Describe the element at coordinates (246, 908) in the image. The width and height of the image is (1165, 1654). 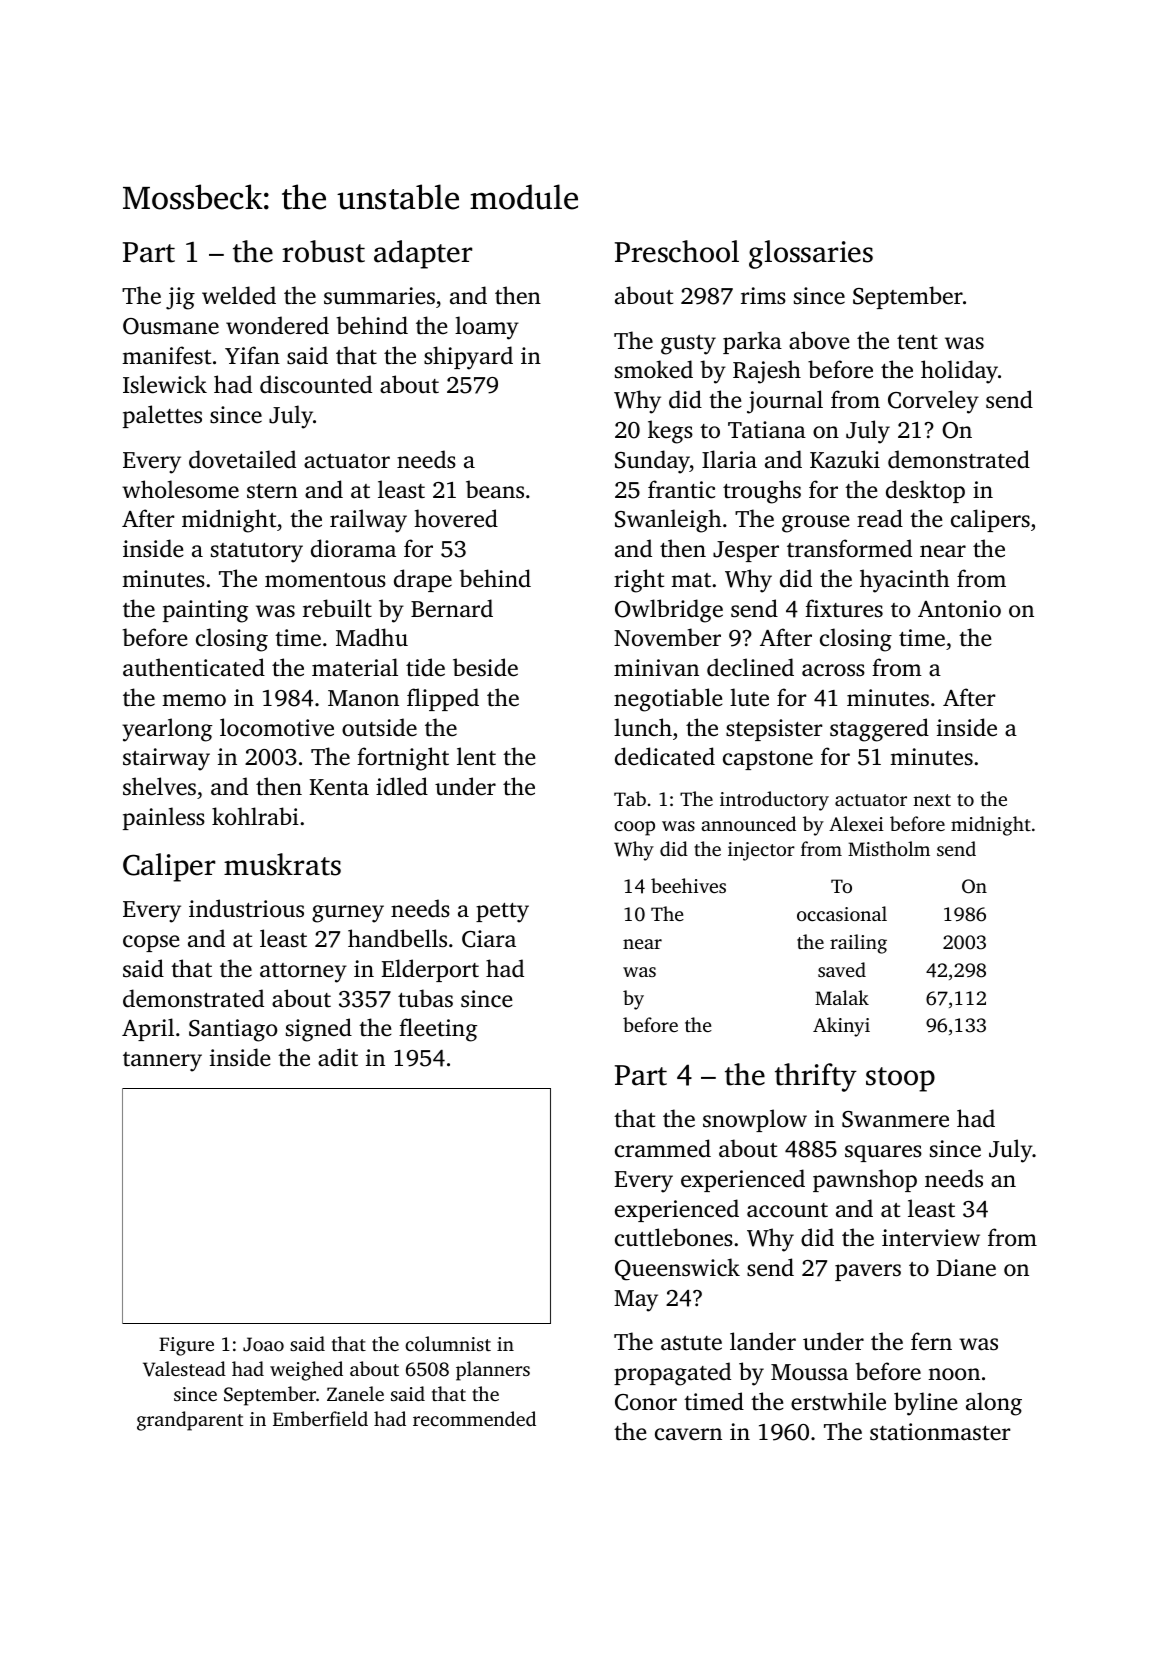
I see `industrious` at that location.
